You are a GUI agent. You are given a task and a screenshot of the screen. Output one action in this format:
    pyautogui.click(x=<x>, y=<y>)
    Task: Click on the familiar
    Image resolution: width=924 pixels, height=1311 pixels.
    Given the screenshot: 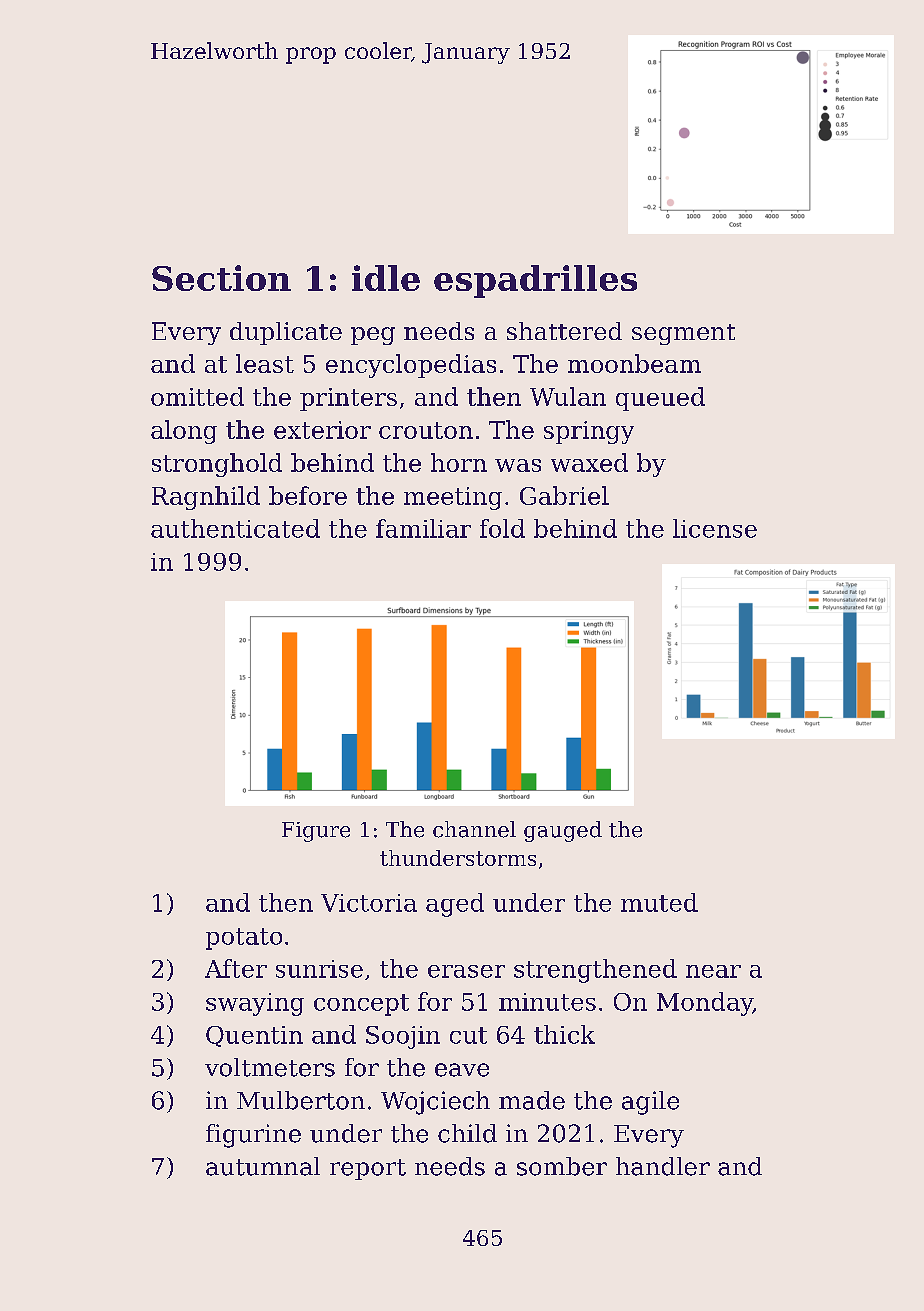 What is the action you would take?
    pyautogui.click(x=423, y=528)
